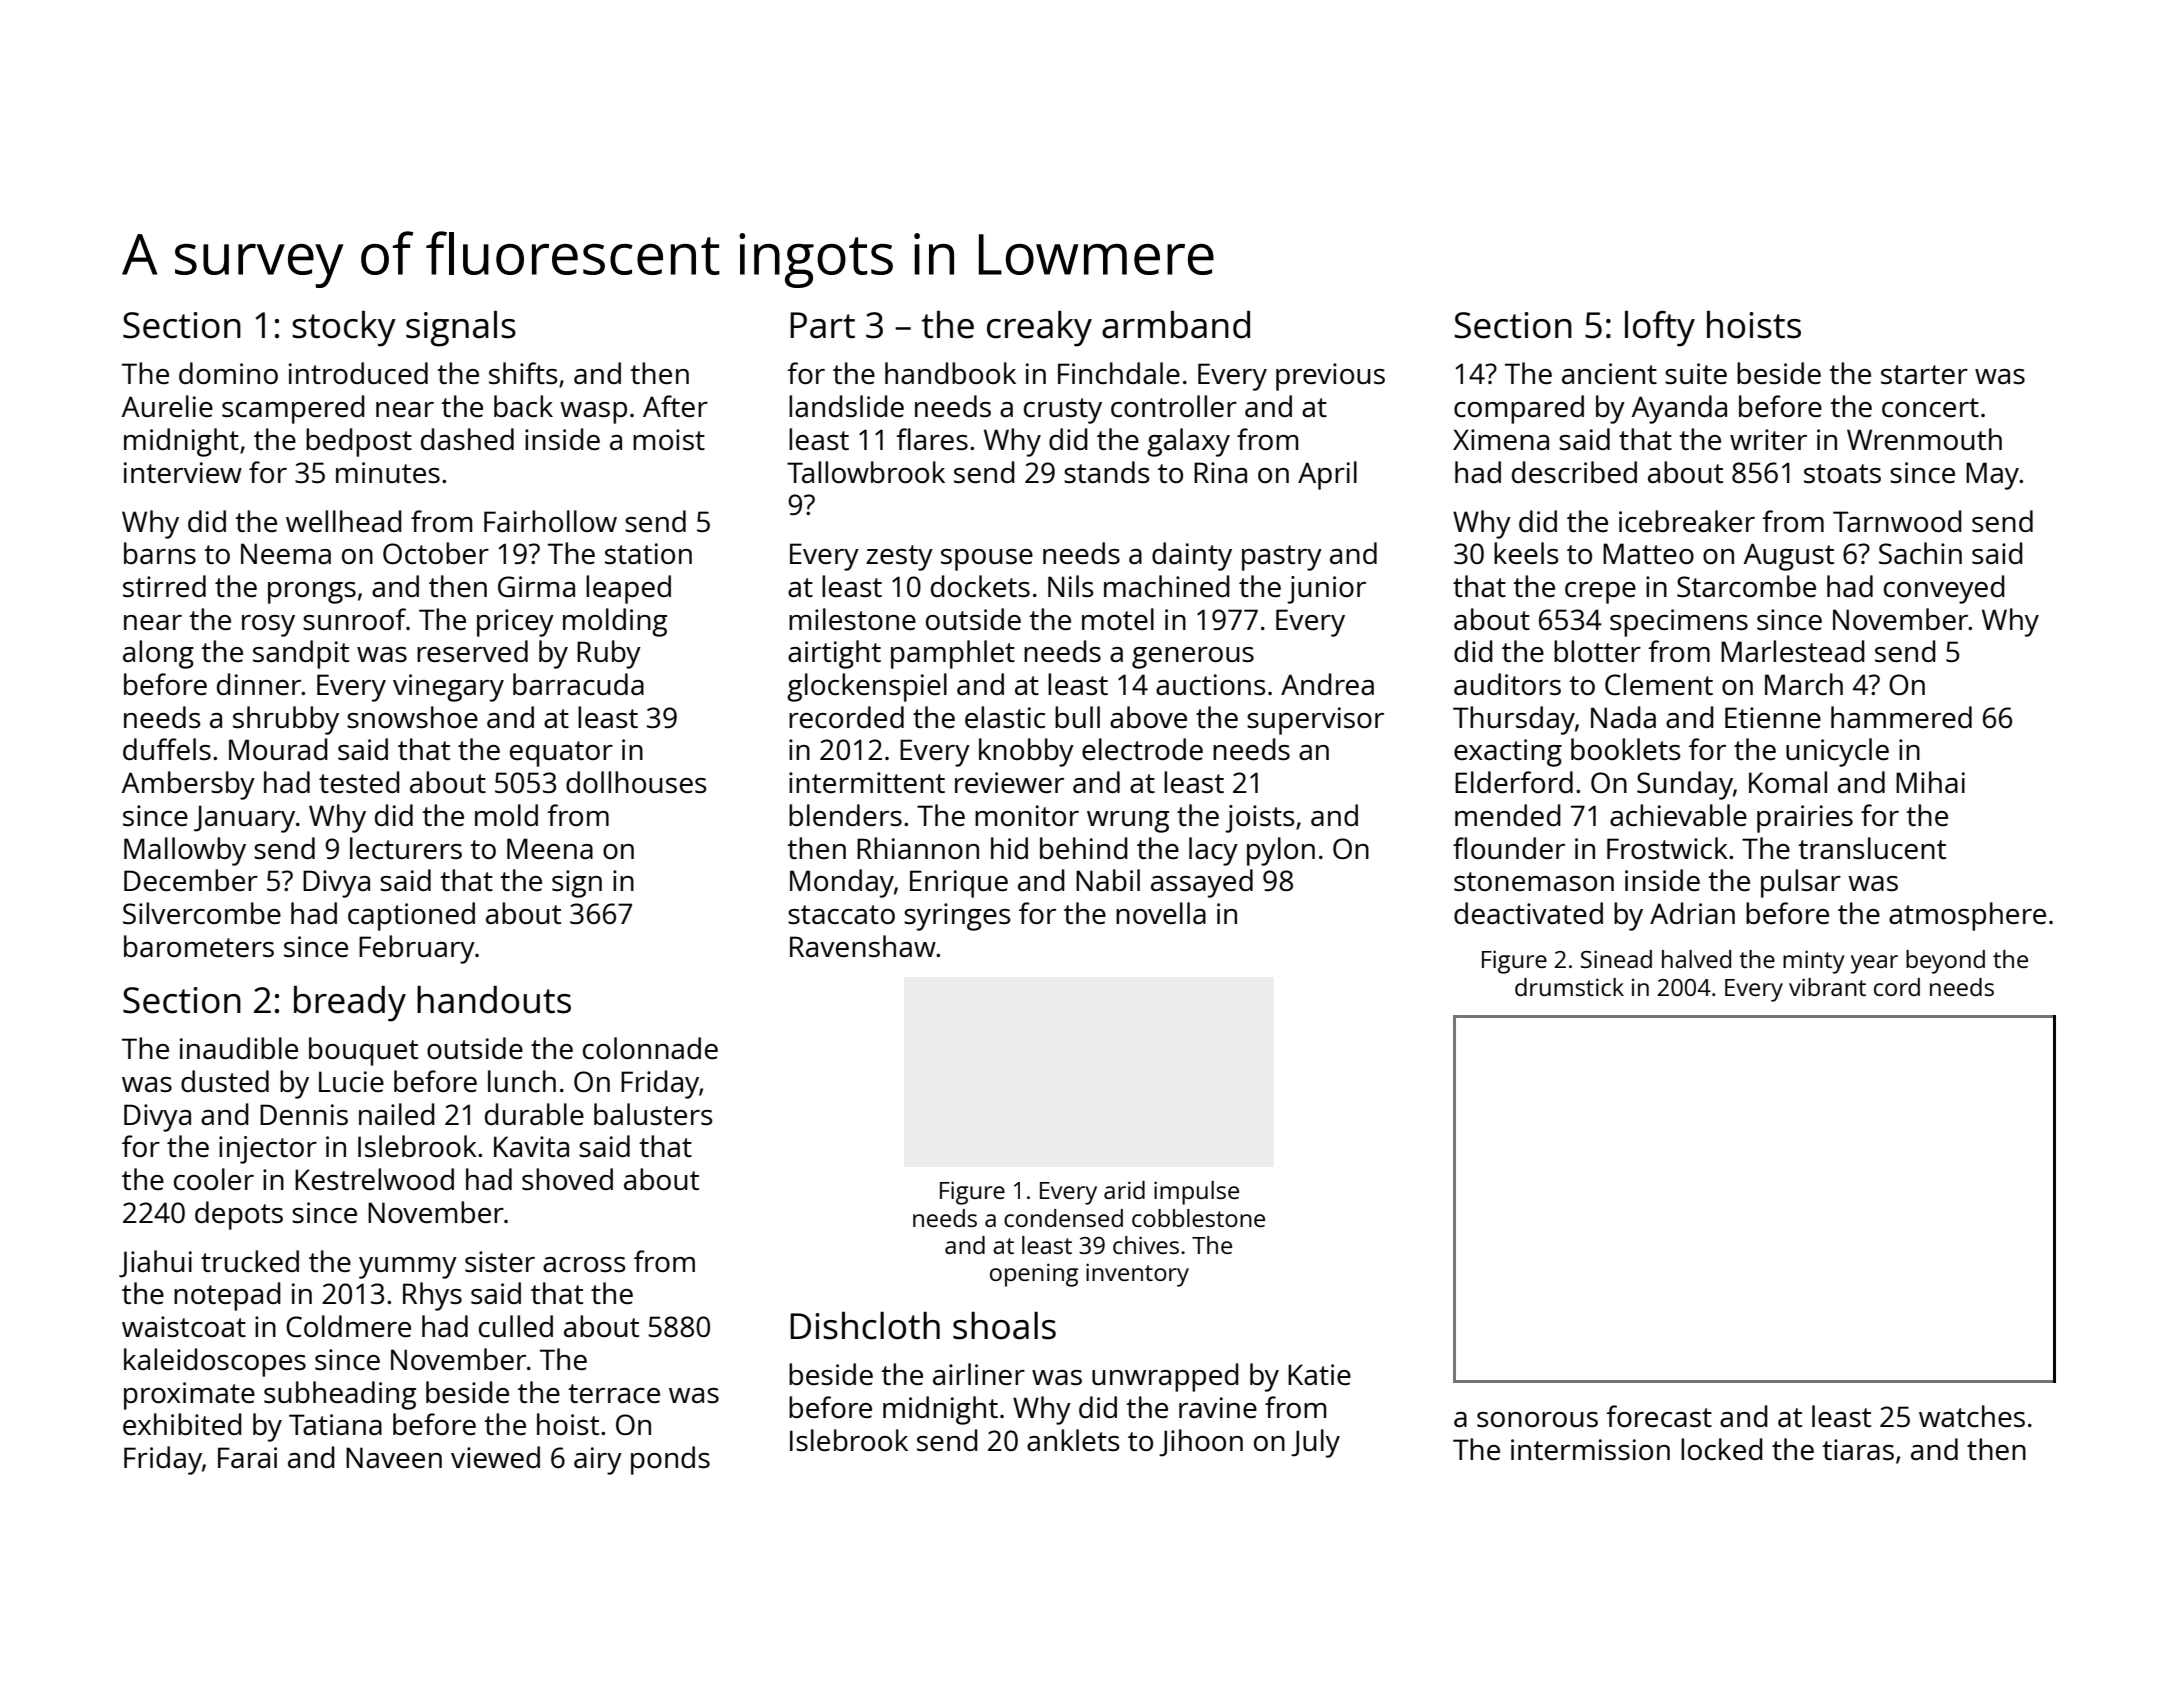 This screenshot has width=2178, height=1683. I want to click on Meena, so click(550, 848).
